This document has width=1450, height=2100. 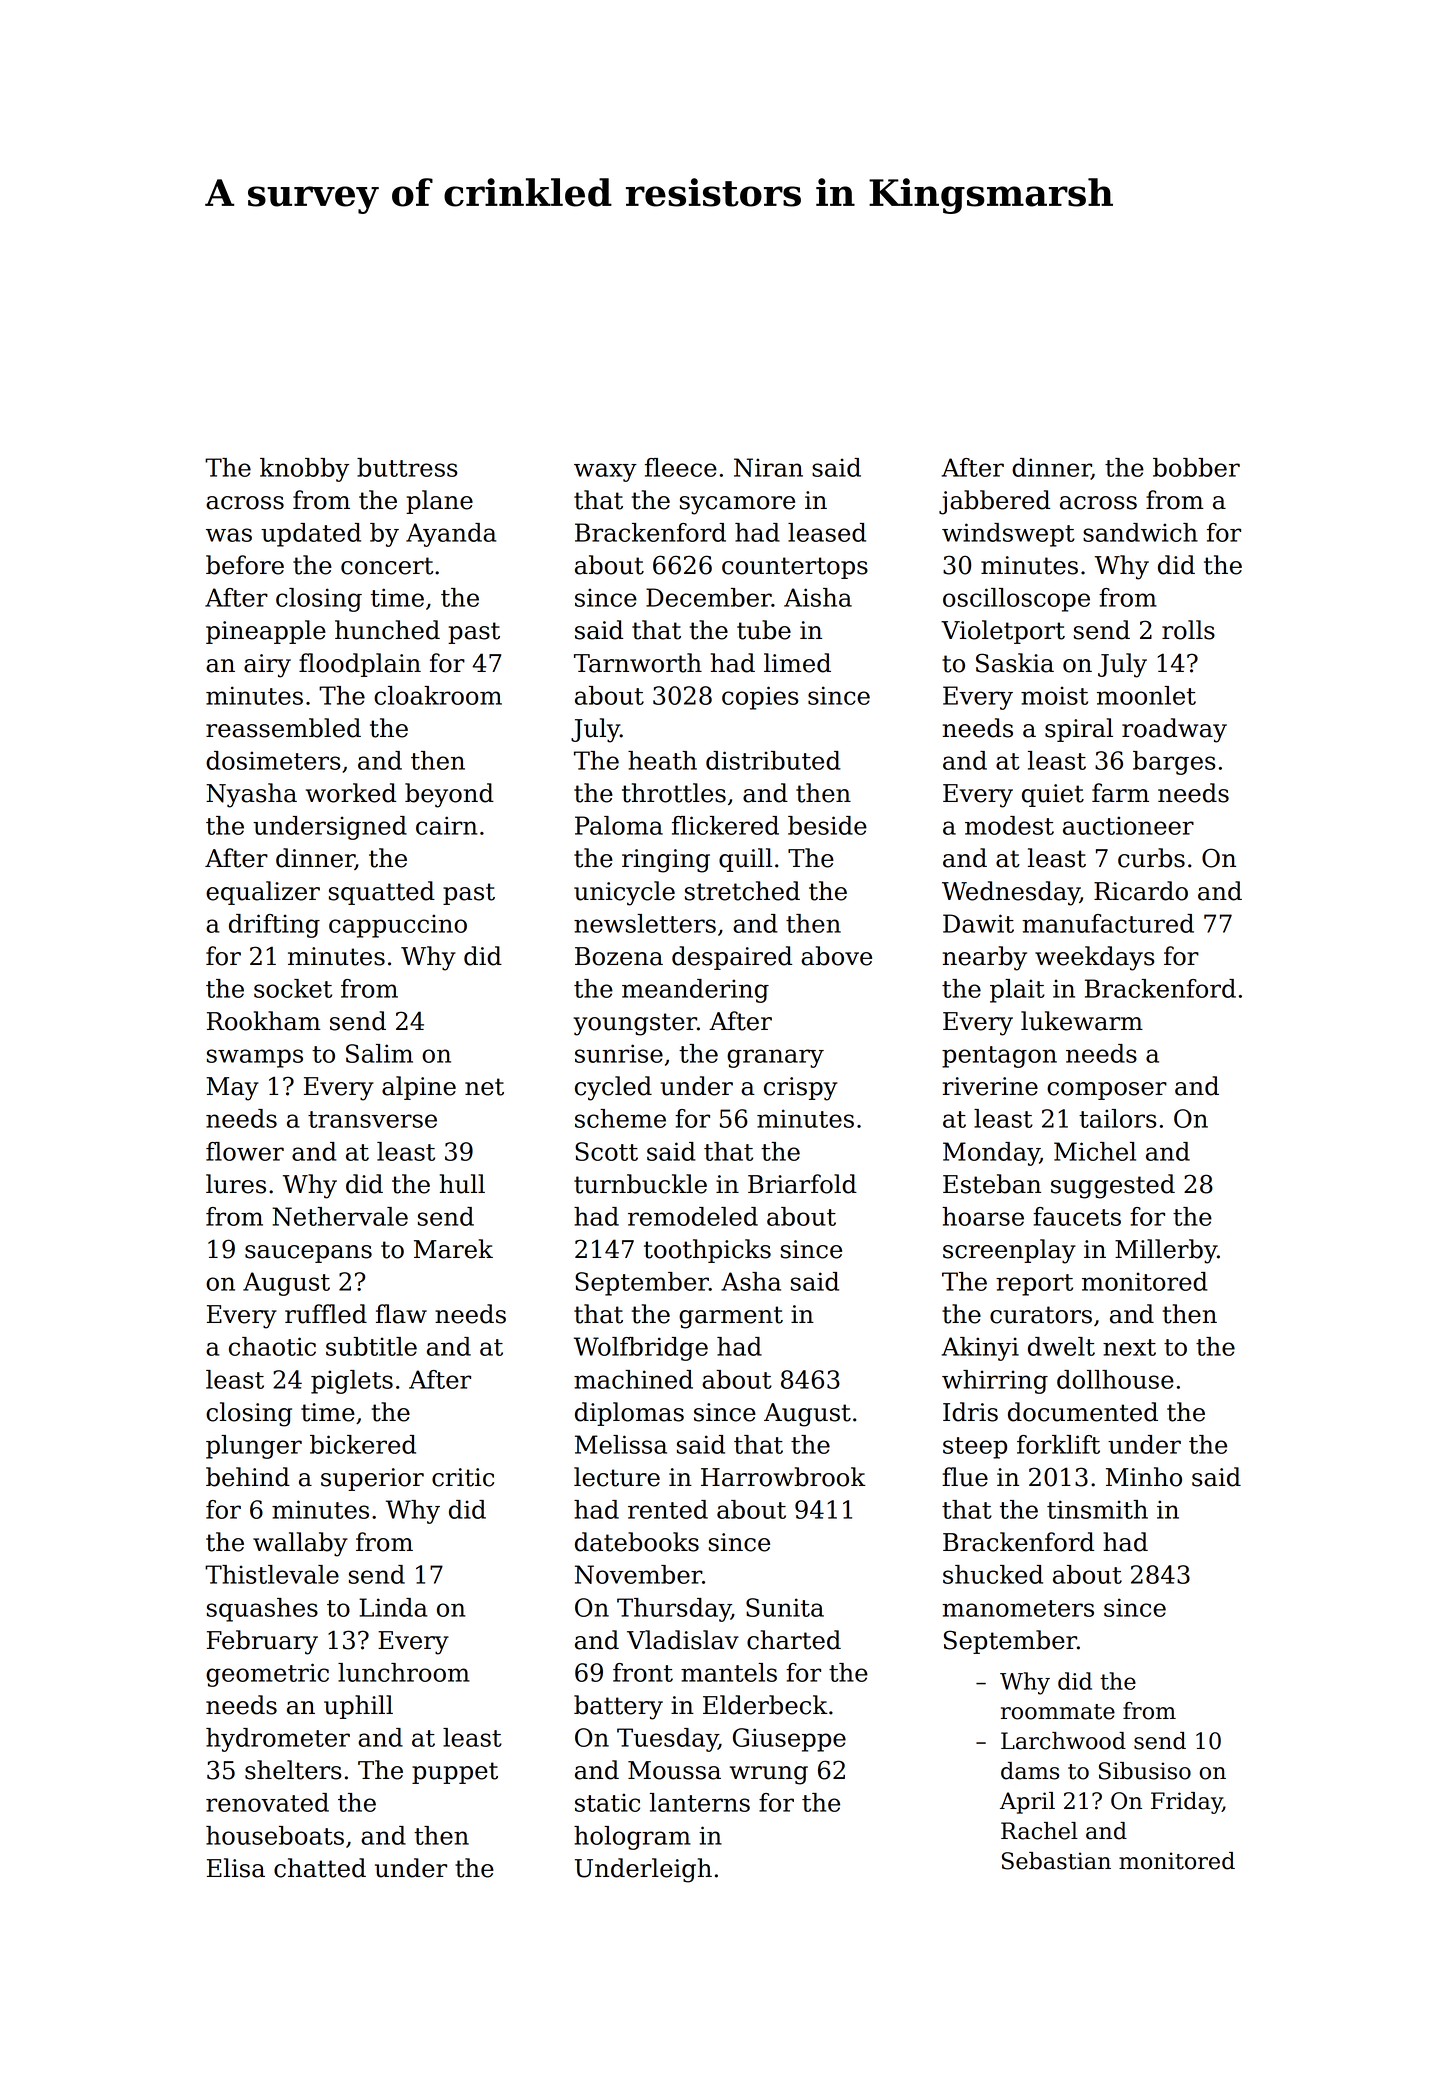 What do you see at coordinates (768, 467) in the document?
I see `Niran` at bounding box center [768, 467].
